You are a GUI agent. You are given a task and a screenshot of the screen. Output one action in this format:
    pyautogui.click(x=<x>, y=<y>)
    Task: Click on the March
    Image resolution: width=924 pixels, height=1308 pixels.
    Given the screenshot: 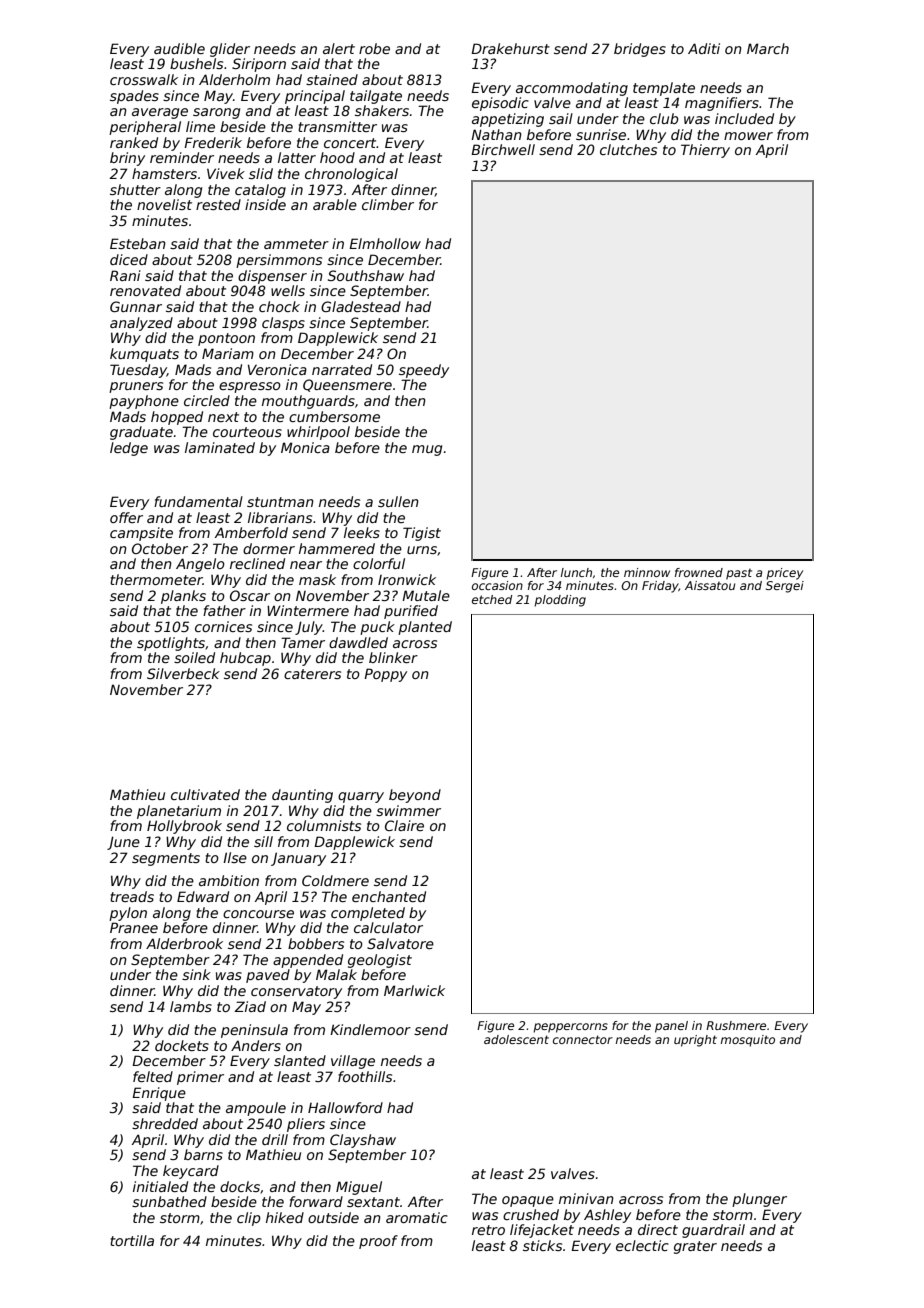 What is the action you would take?
    pyautogui.click(x=768, y=48)
